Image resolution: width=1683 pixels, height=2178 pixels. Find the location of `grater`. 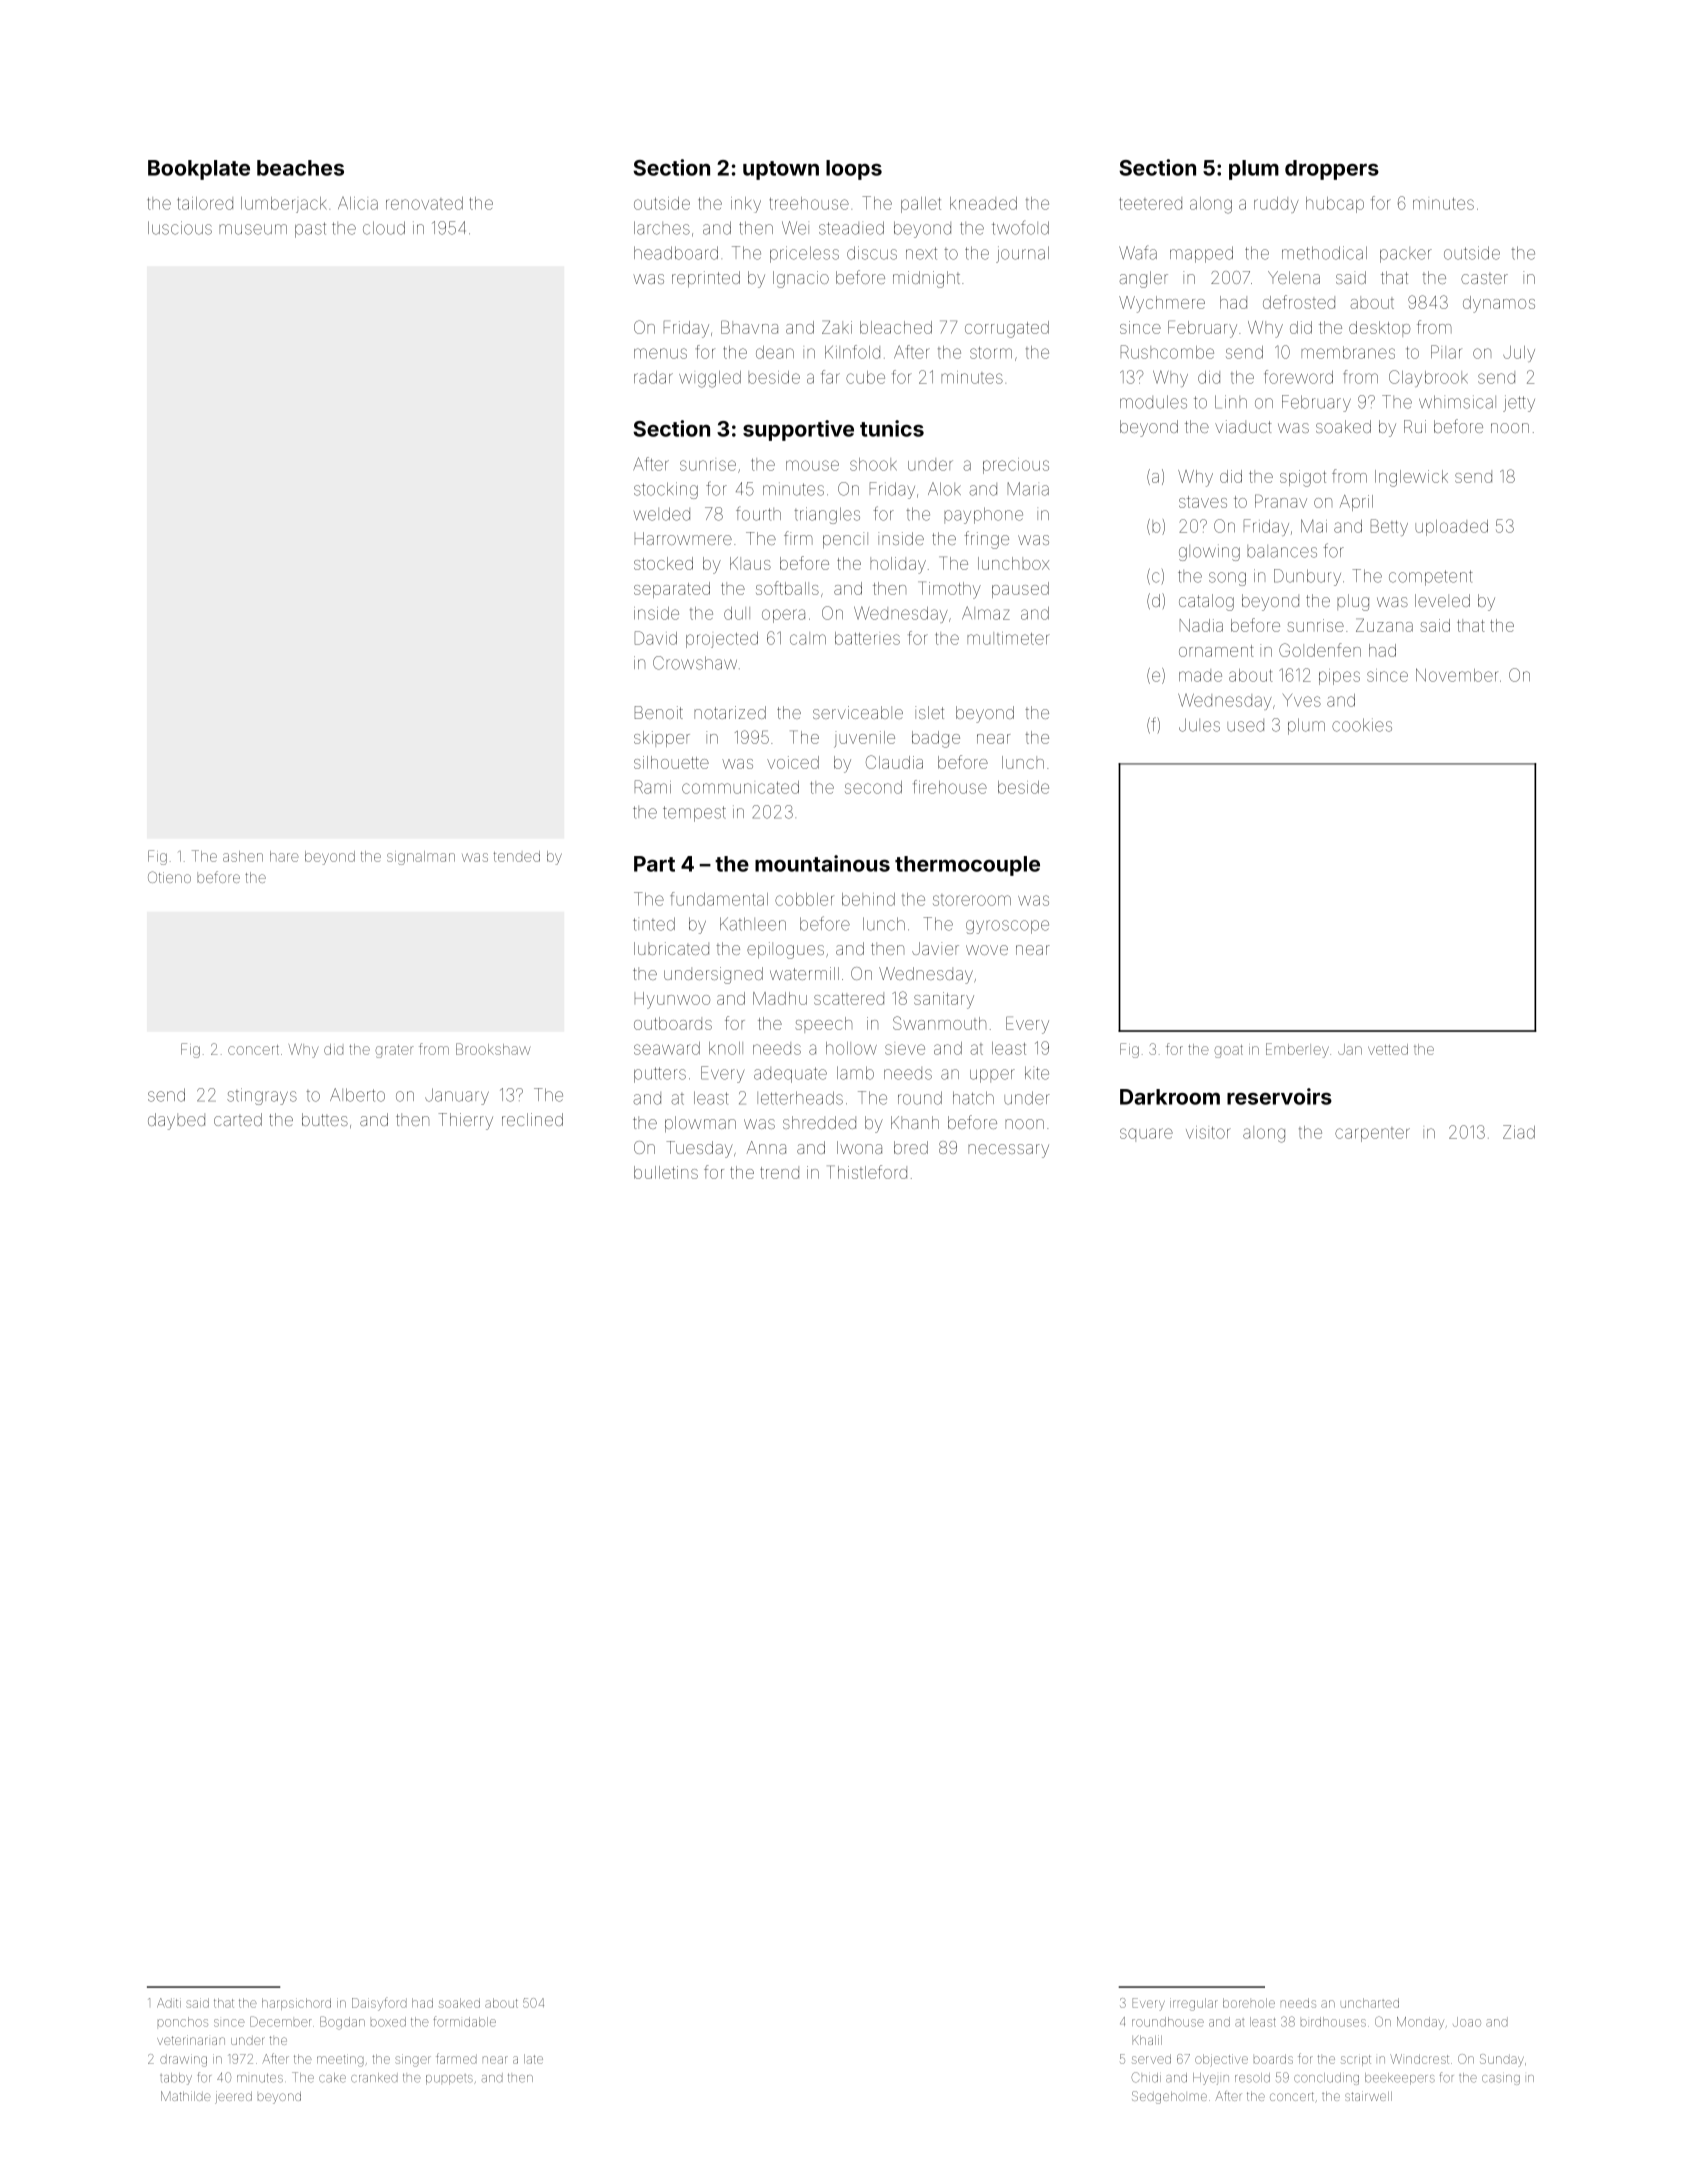

grater is located at coordinates (394, 1051).
